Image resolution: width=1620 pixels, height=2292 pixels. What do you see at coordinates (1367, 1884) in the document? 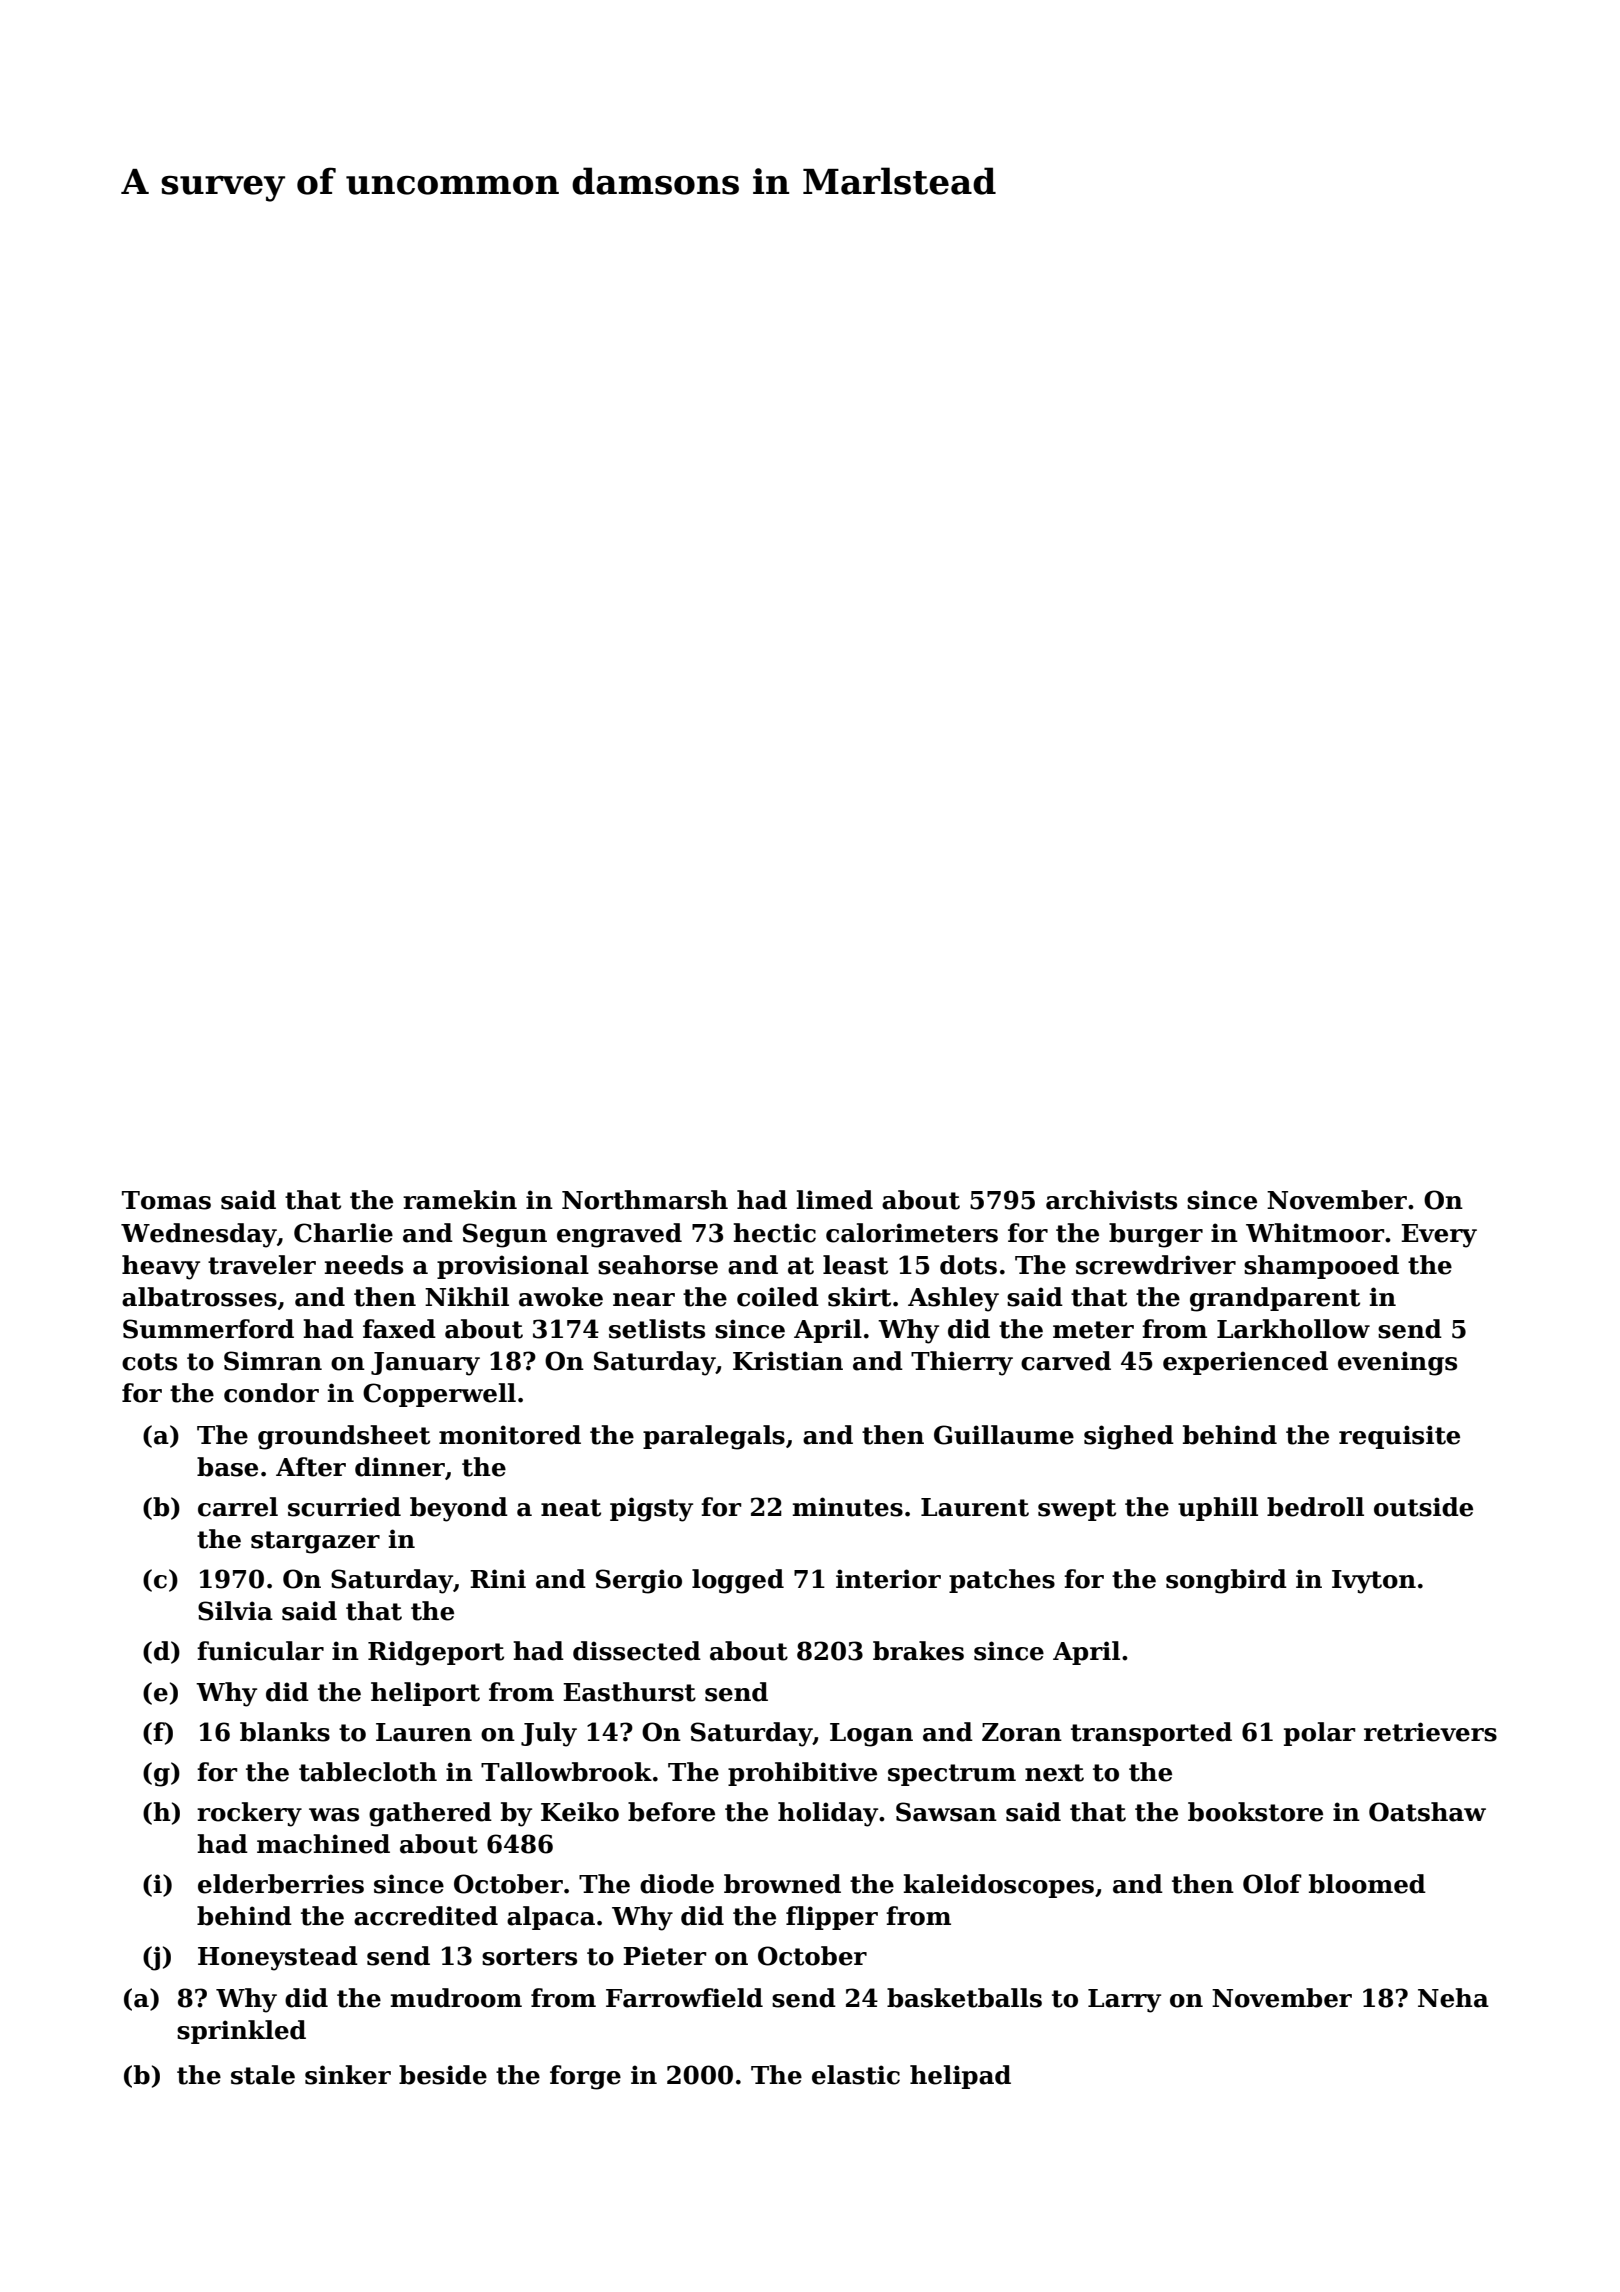
I see `bloomed` at bounding box center [1367, 1884].
